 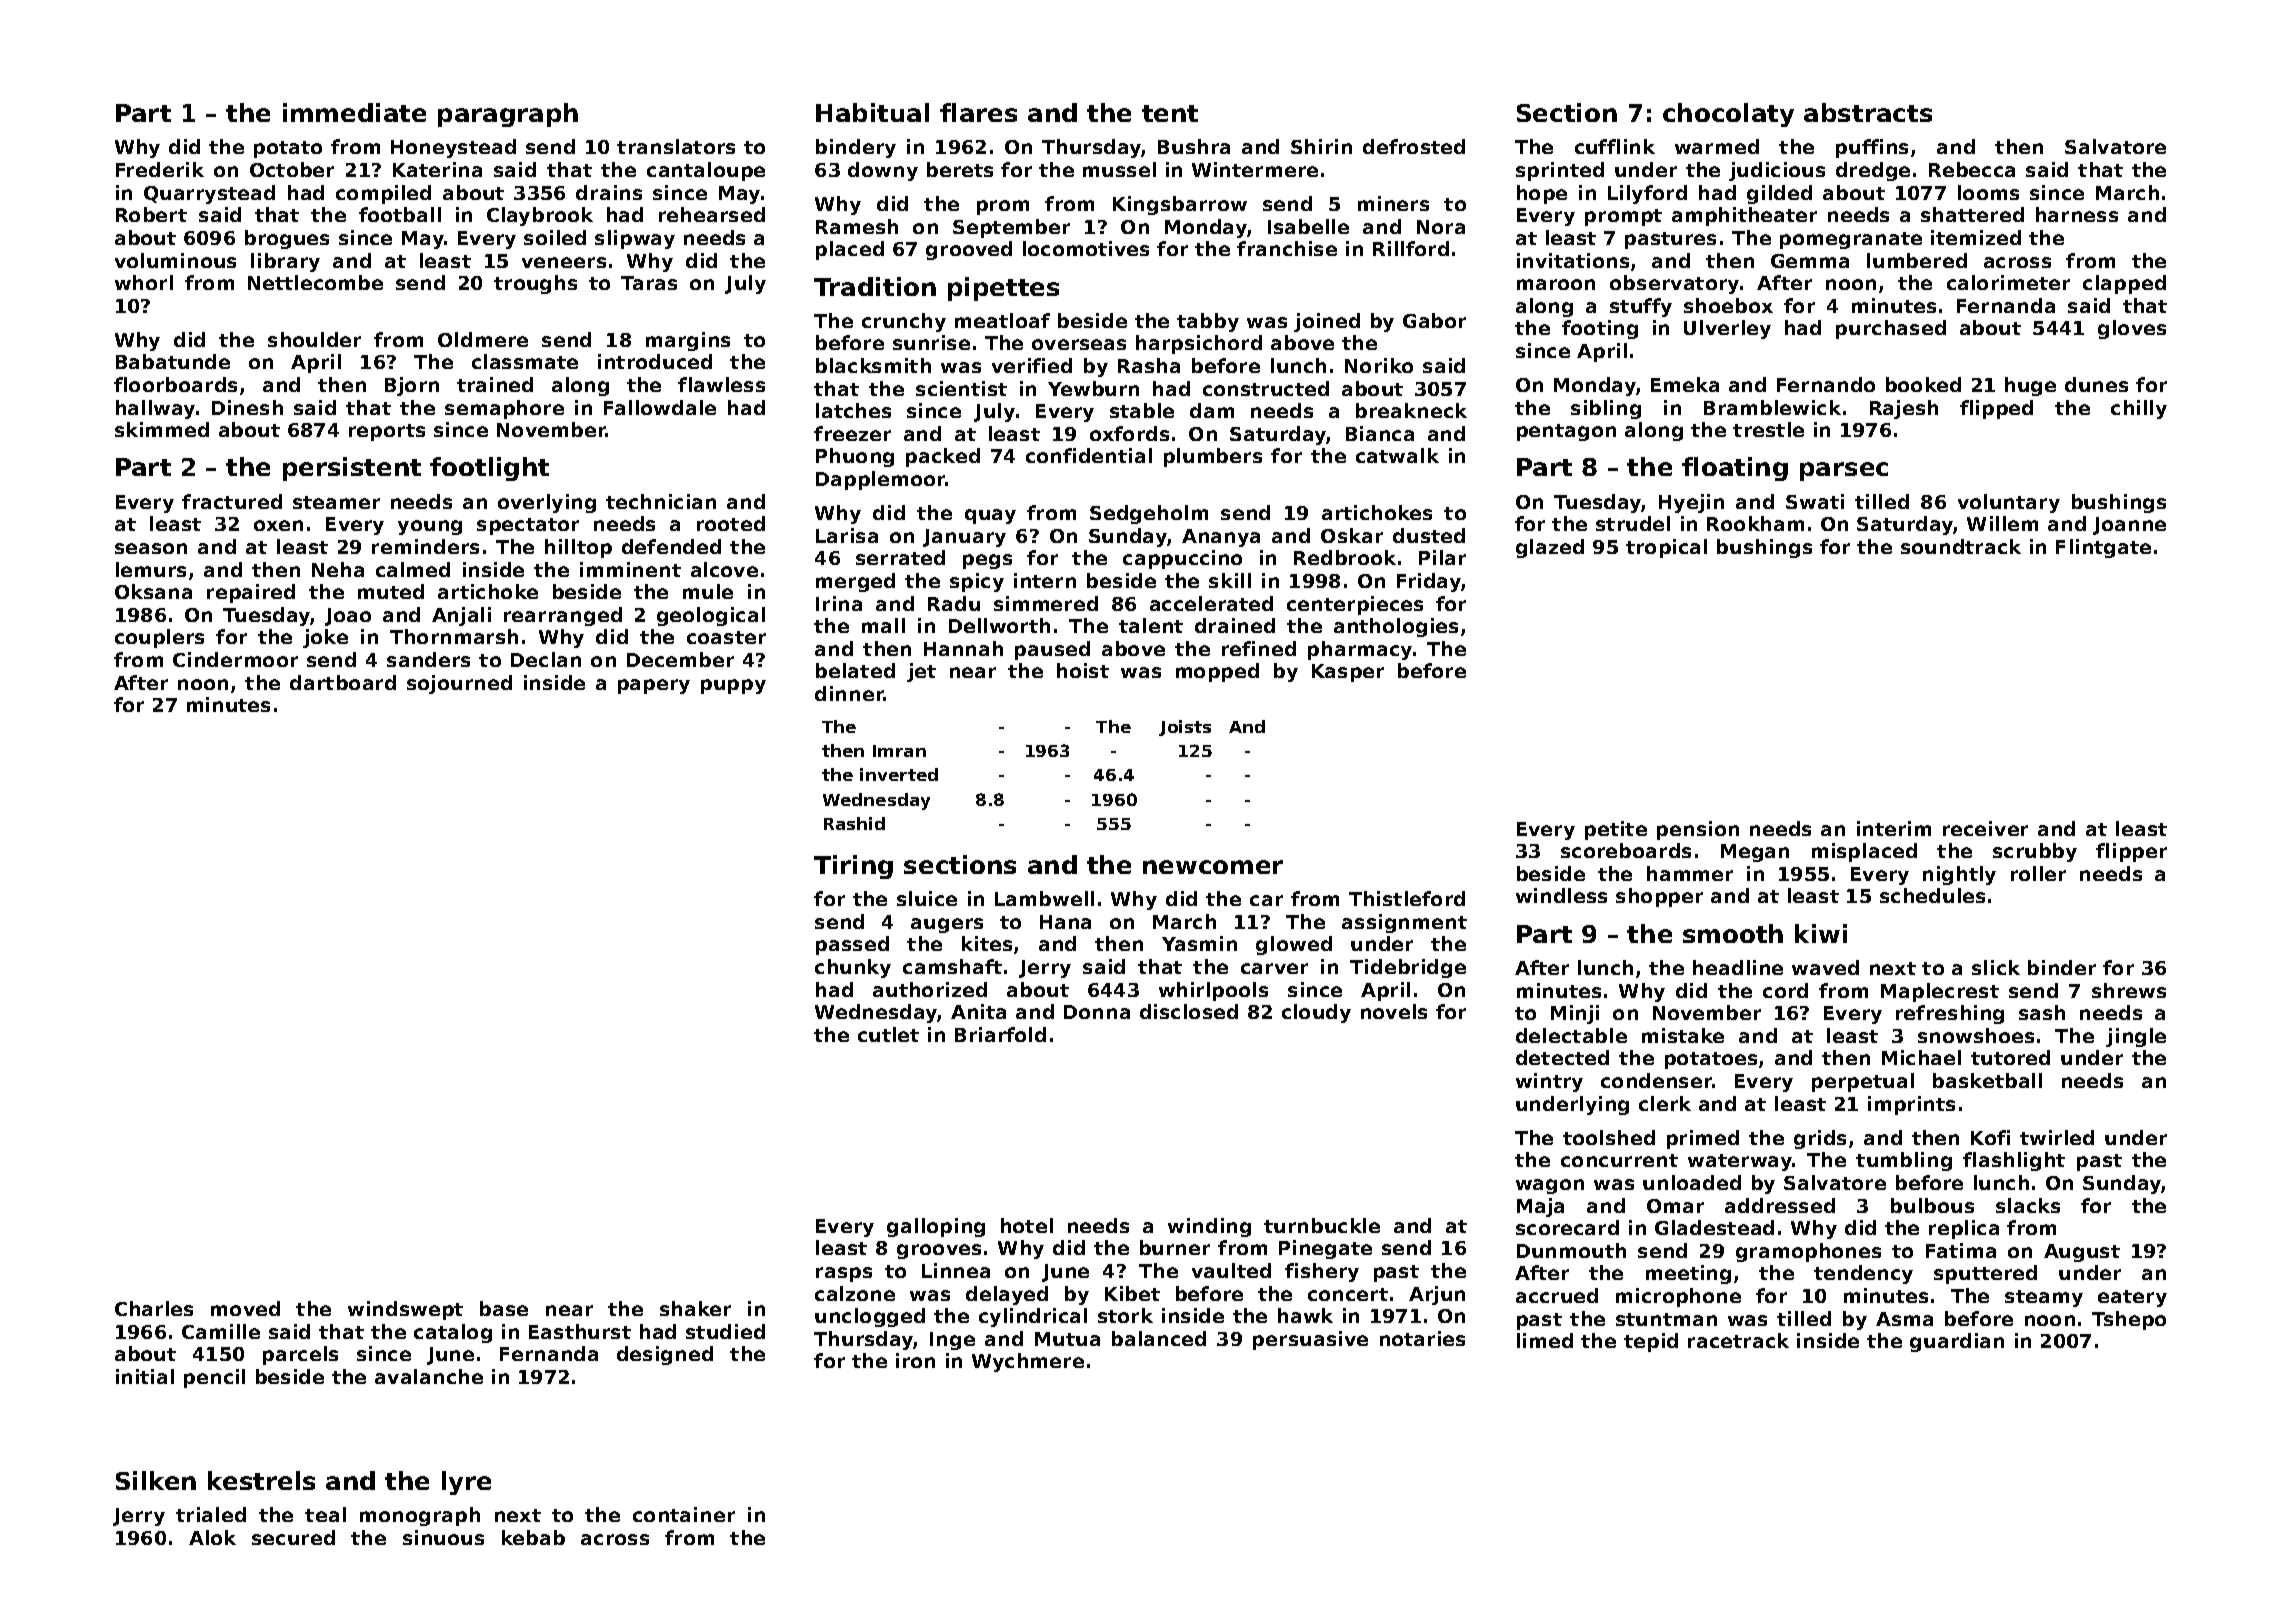 I want to click on abstracts, so click(x=1868, y=112).
